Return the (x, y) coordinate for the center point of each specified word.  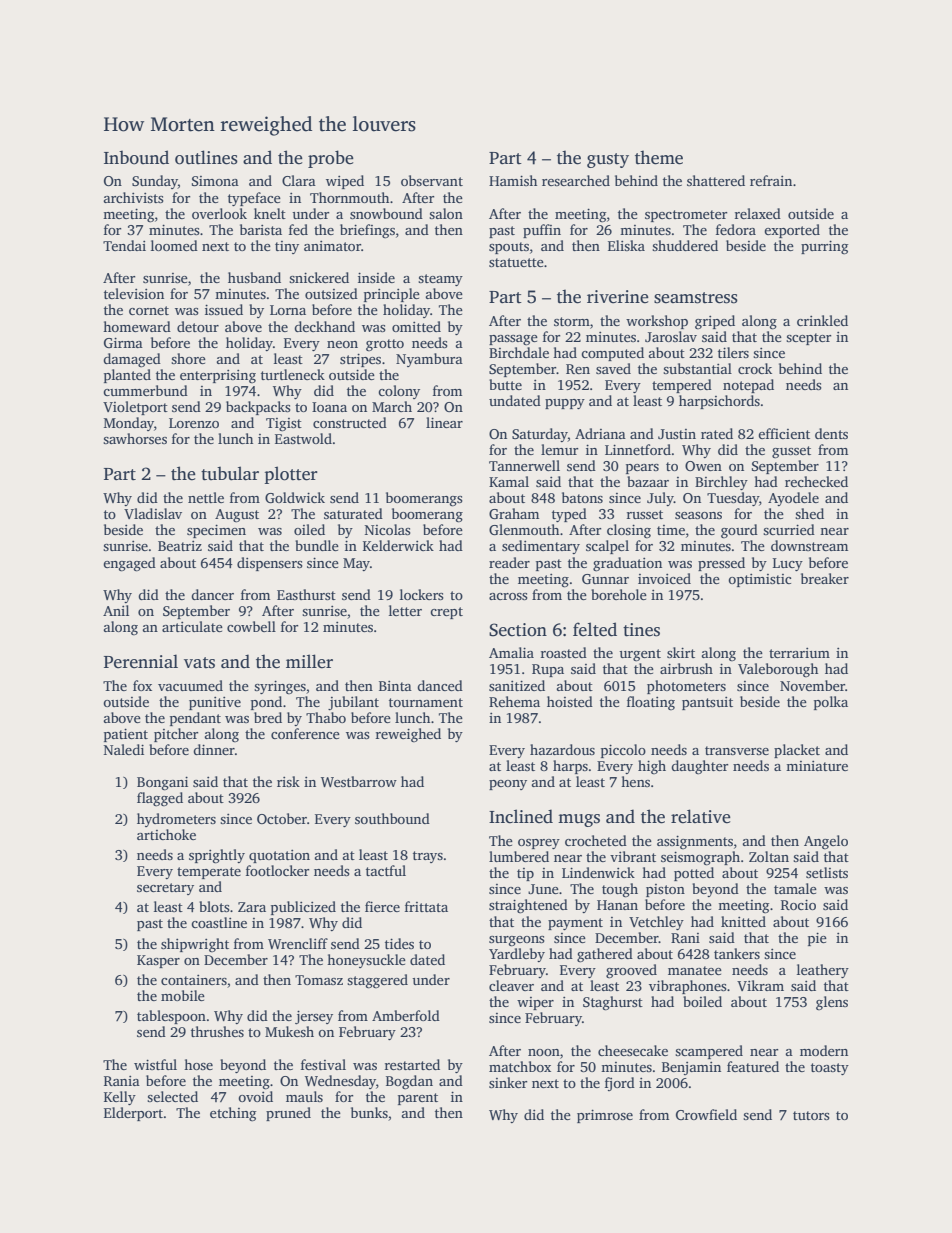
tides (399, 943)
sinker (508, 1082)
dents (831, 433)
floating (651, 703)
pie (817, 939)
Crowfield (706, 1114)
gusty (608, 160)
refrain (771, 180)
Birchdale (519, 352)
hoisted (570, 701)
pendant (195, 719)
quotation (279, 856)
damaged (132, 360)
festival (323, 1064)
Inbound (136, 157)
